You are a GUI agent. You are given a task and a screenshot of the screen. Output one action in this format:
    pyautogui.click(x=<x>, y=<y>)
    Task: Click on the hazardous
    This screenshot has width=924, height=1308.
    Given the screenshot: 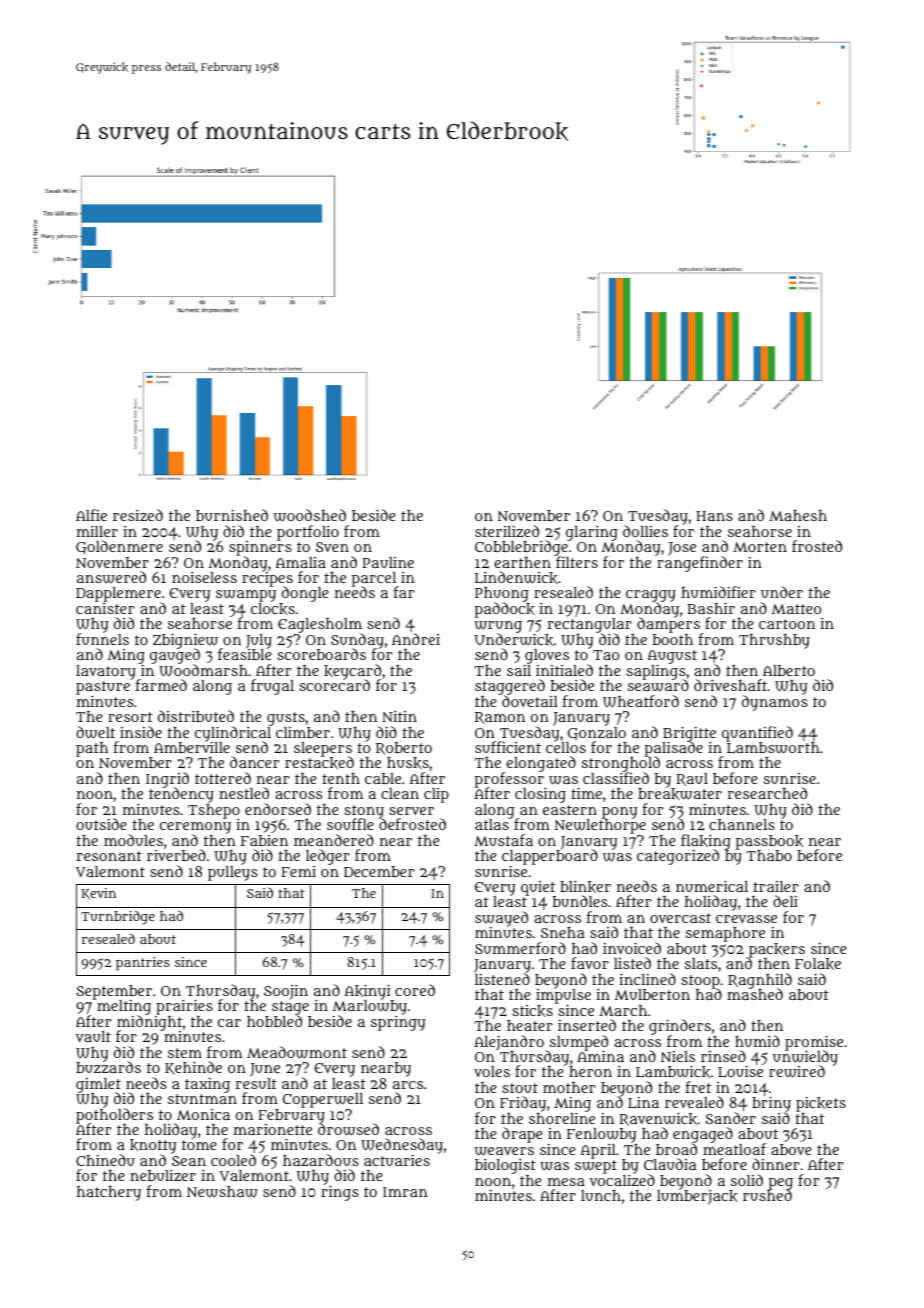 What is the action you would take?
    pyautogui.click(x=321, y=1160)
